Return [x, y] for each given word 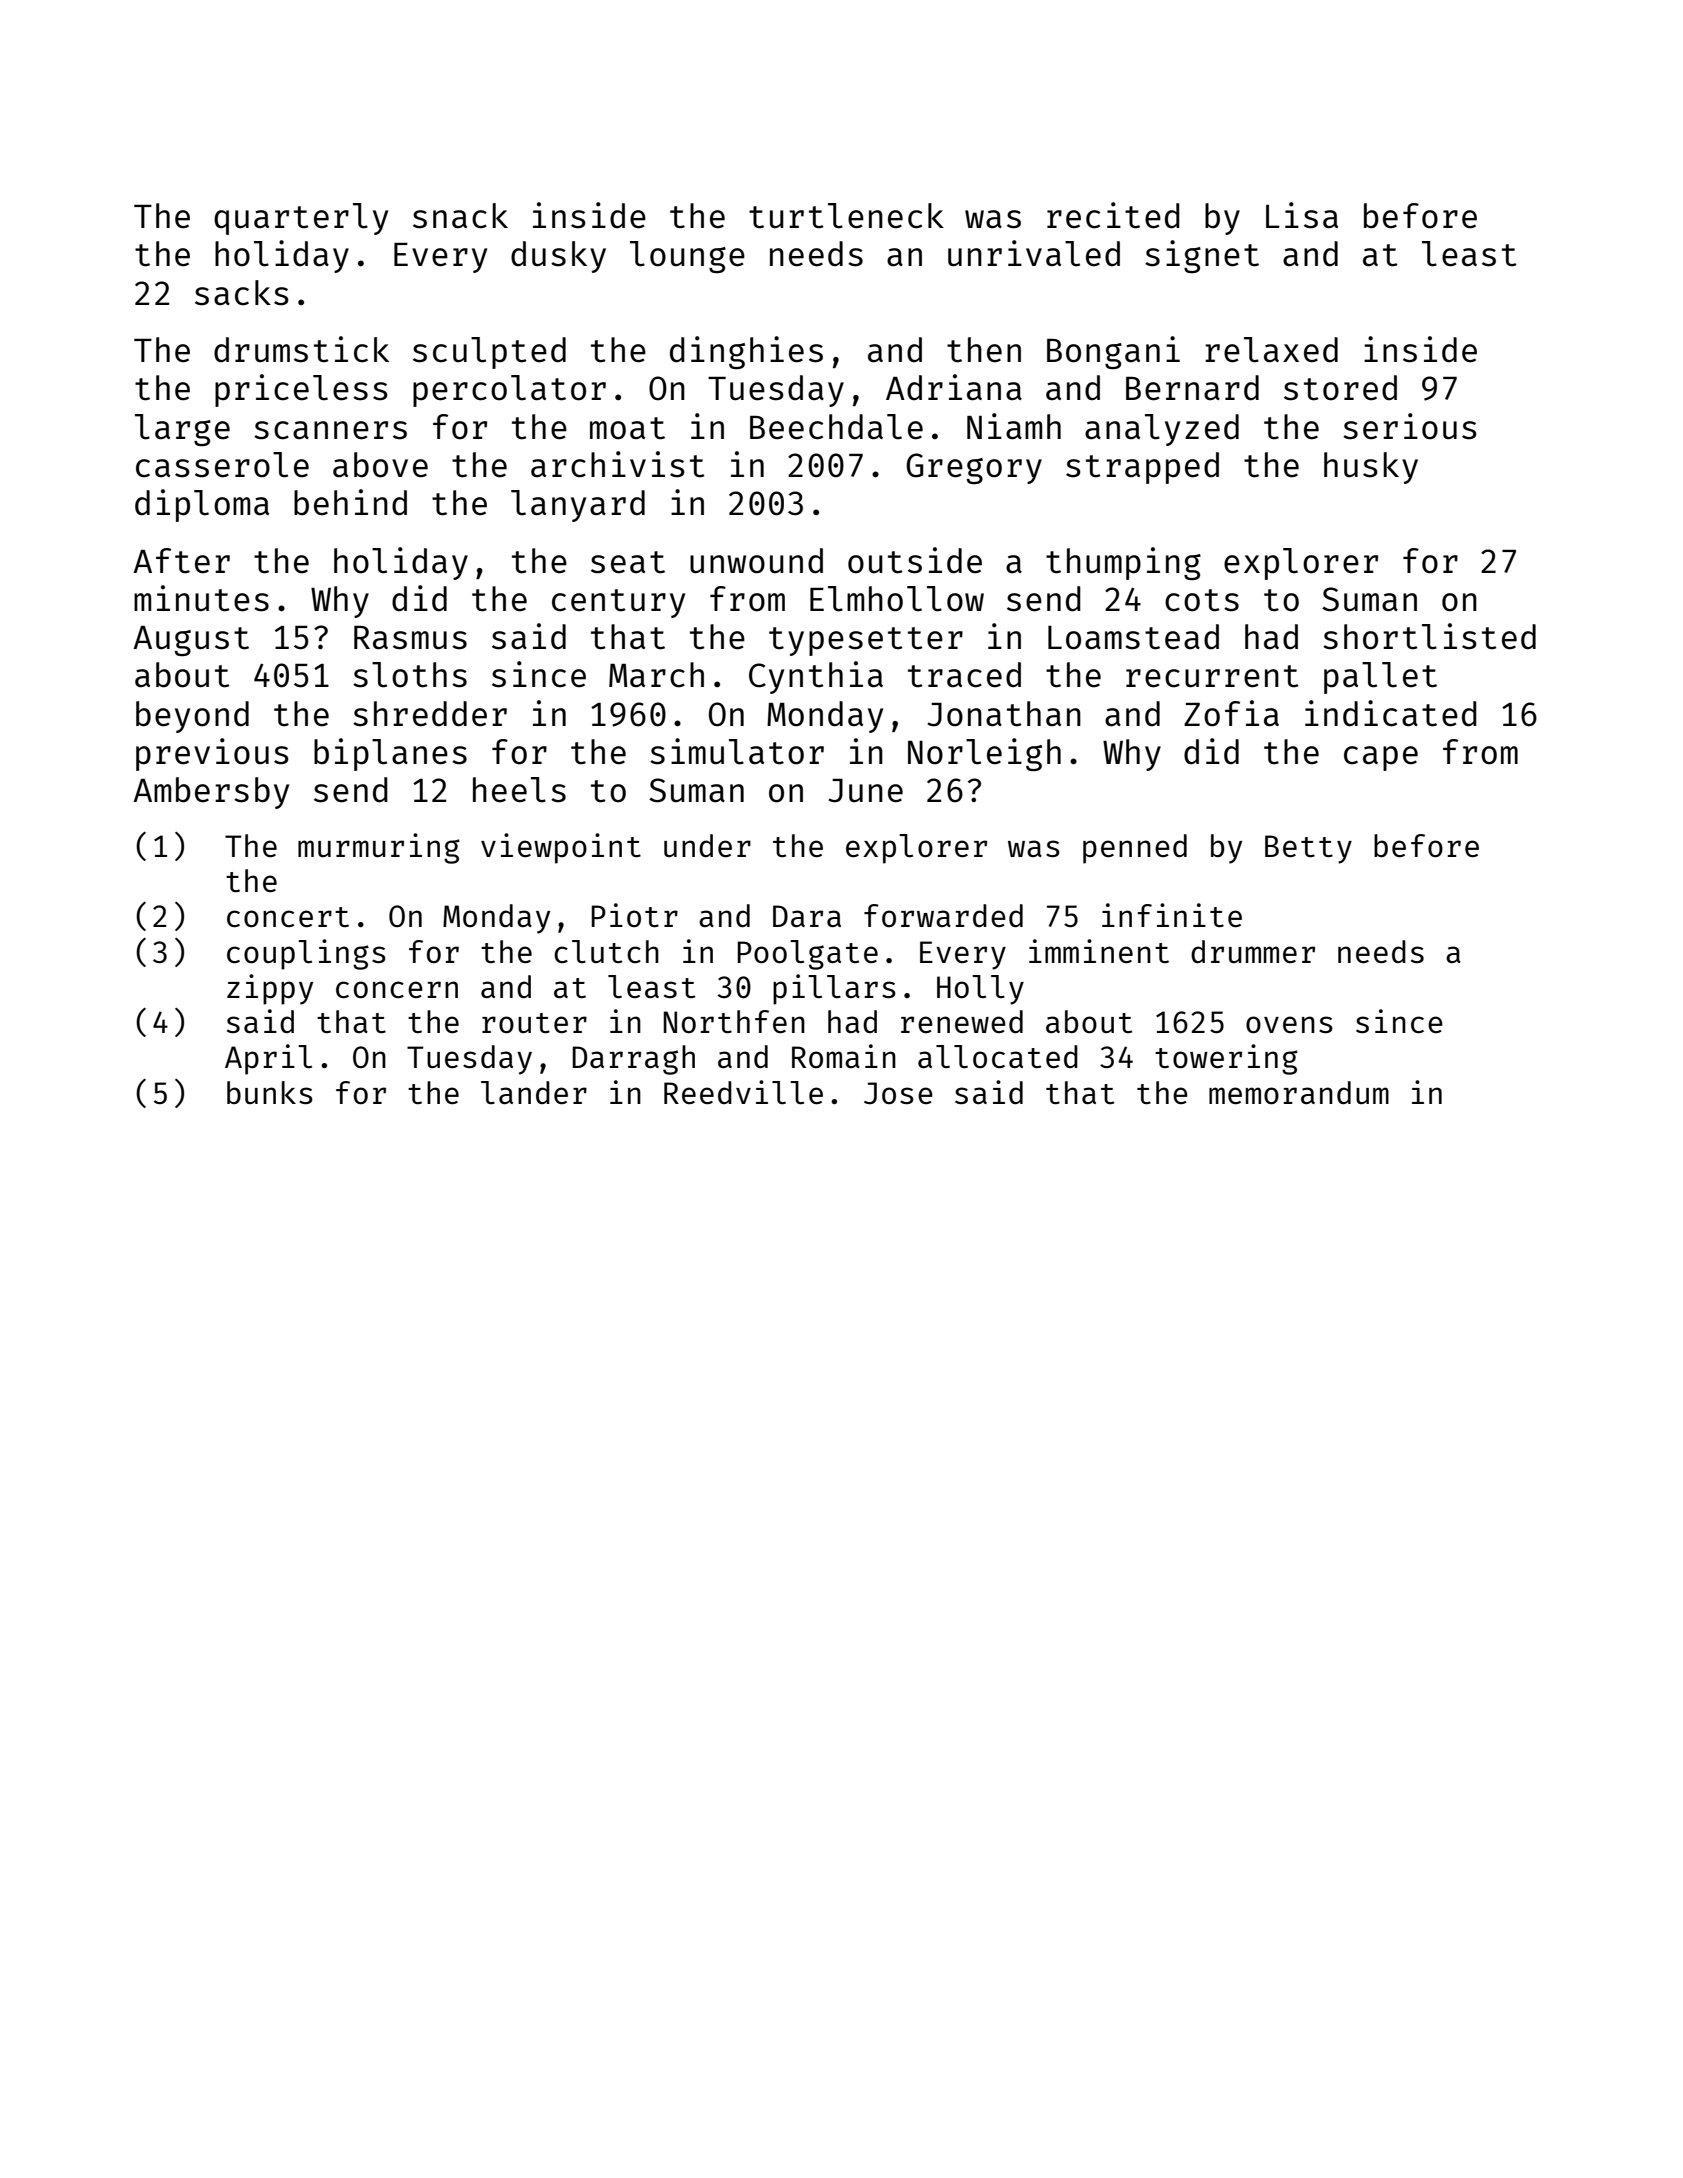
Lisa [1302, 215]
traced [964, 675]
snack [460, 216]
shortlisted [1429, 636]
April [268, 1059]
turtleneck [846, 216]
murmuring [379, 848]
